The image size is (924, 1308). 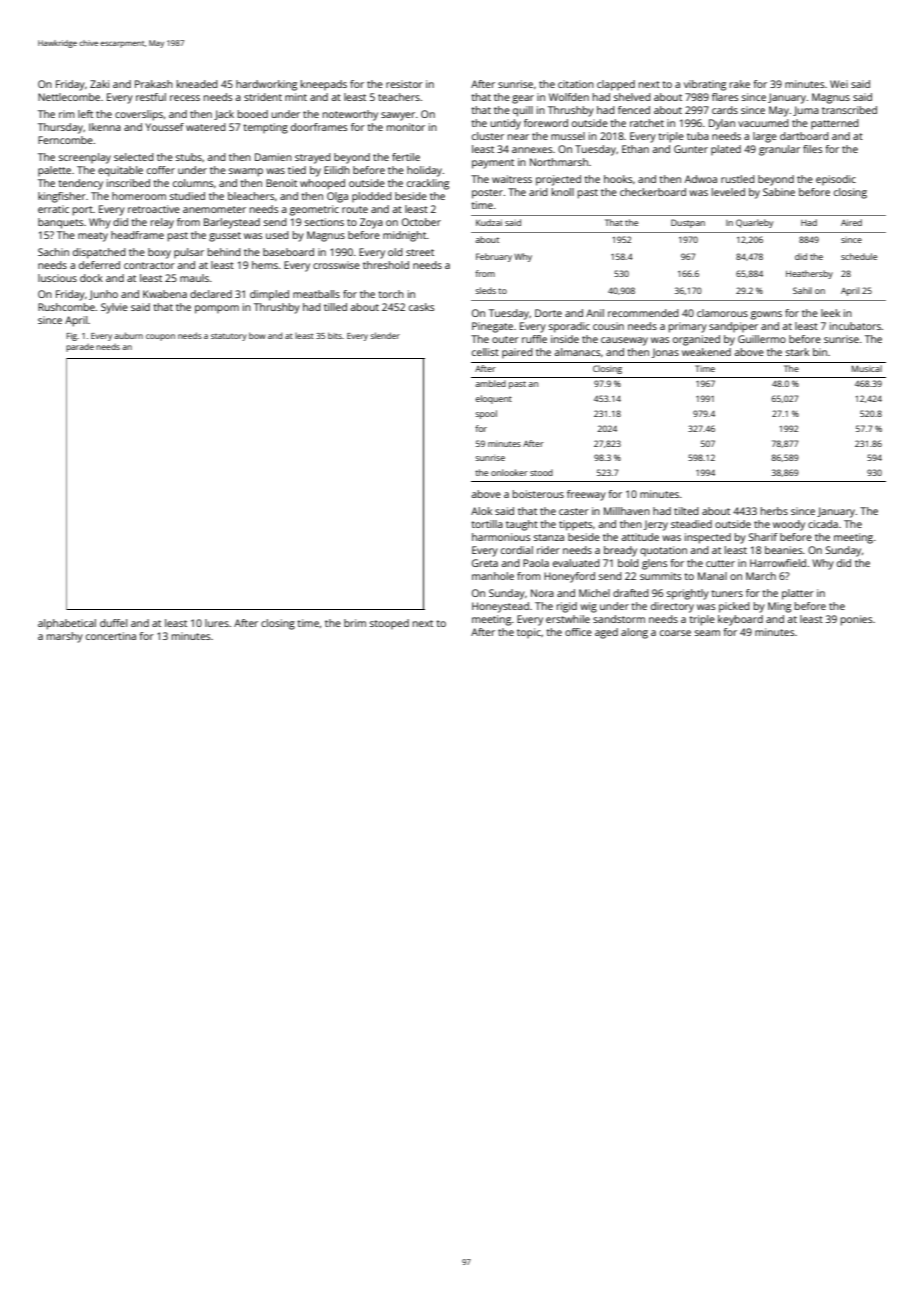 I want to click on leek, so click(x=830, y=313).
